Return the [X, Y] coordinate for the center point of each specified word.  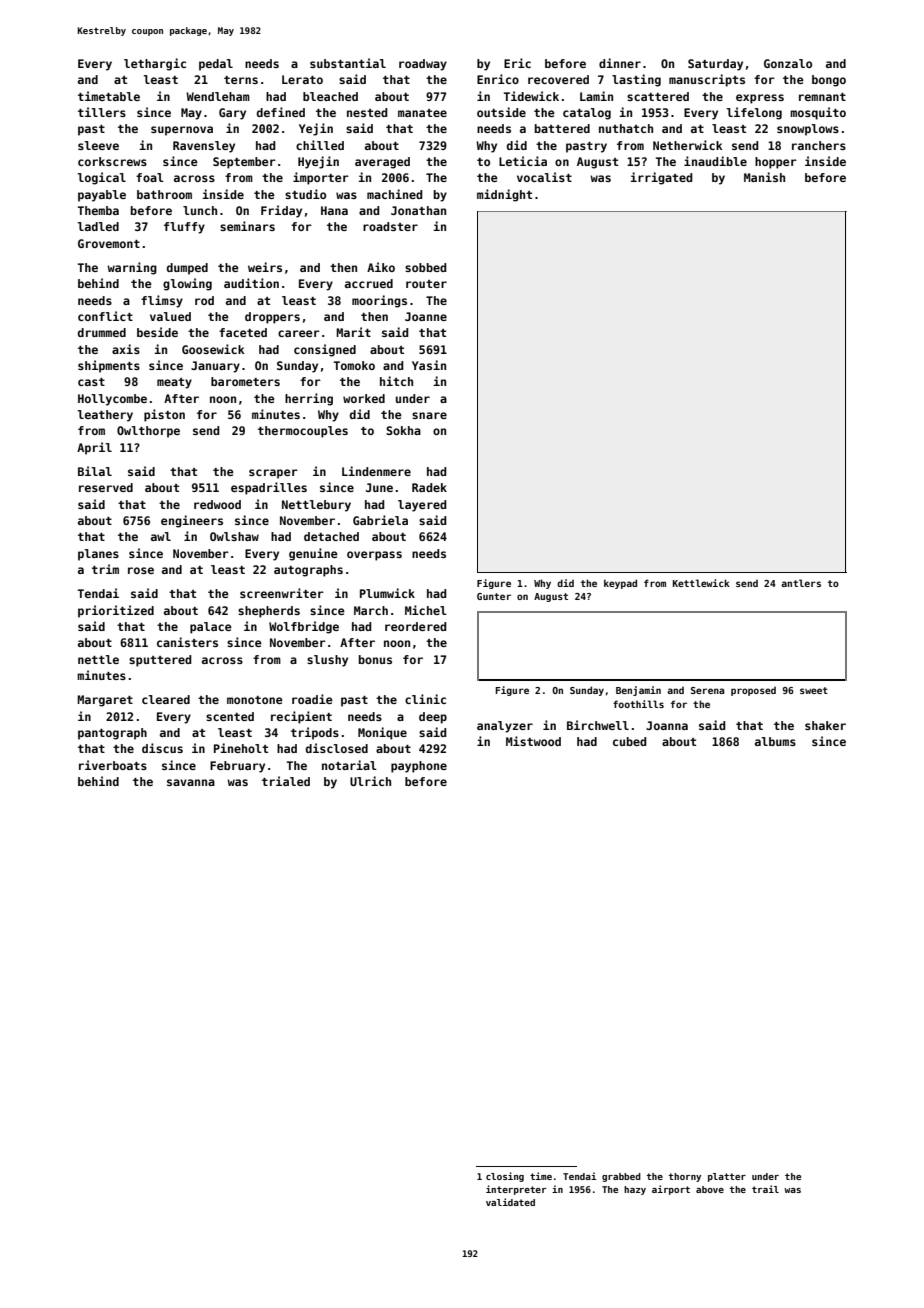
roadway [423, 65]
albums [775, 741]
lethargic [155, 64]
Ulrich [370, 781]
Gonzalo [788, 63]
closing [505, 1177]
